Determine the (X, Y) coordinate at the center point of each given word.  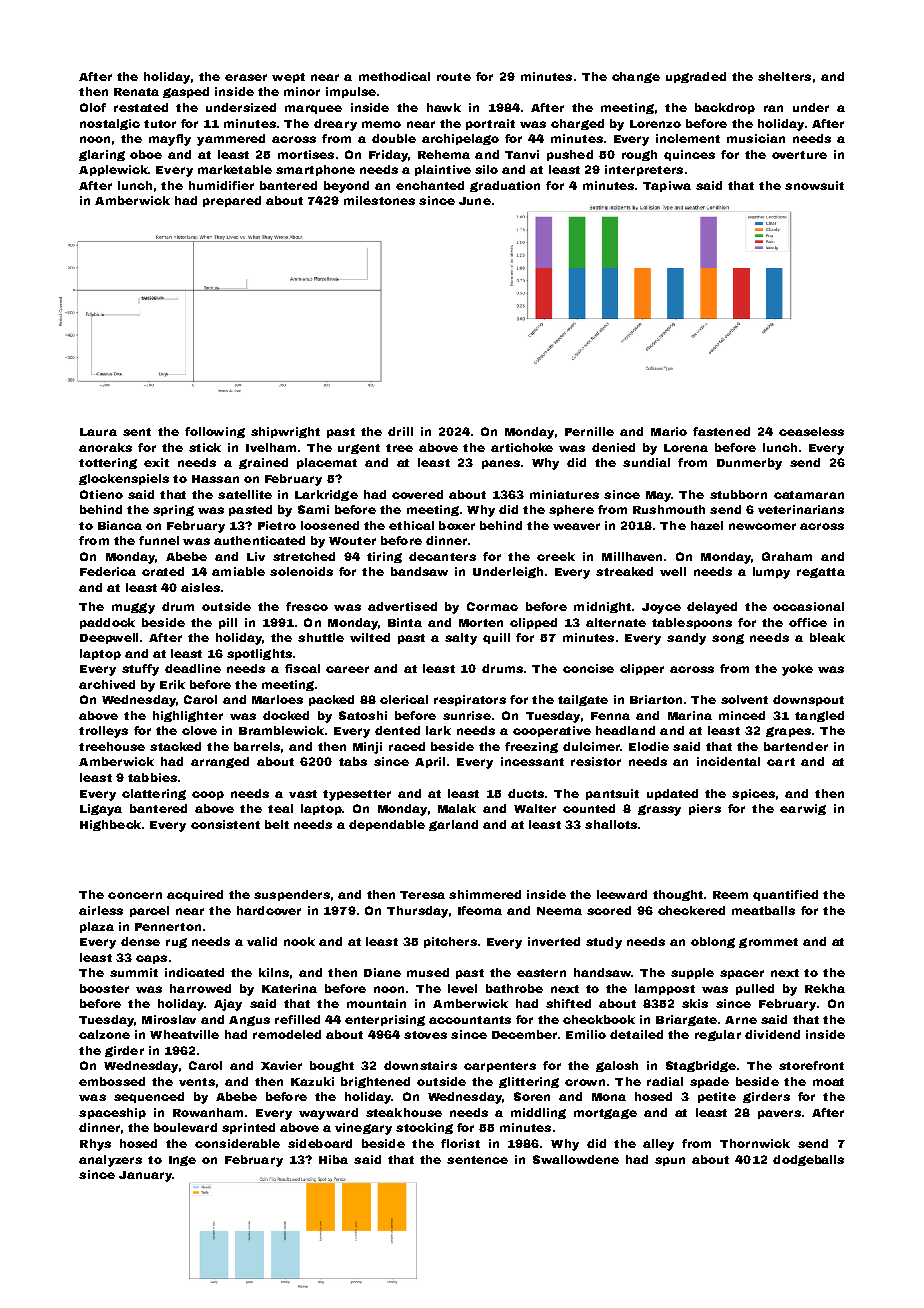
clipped (533, 623)
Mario (669, 431)
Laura (98, 432)
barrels (257, 746)
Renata (136, 92)
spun (670, 1161)
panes (501, 464)
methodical (394, 76)
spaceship (112, 1113)
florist (460, 1143)
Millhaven (632, 556)
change (636, 77)
